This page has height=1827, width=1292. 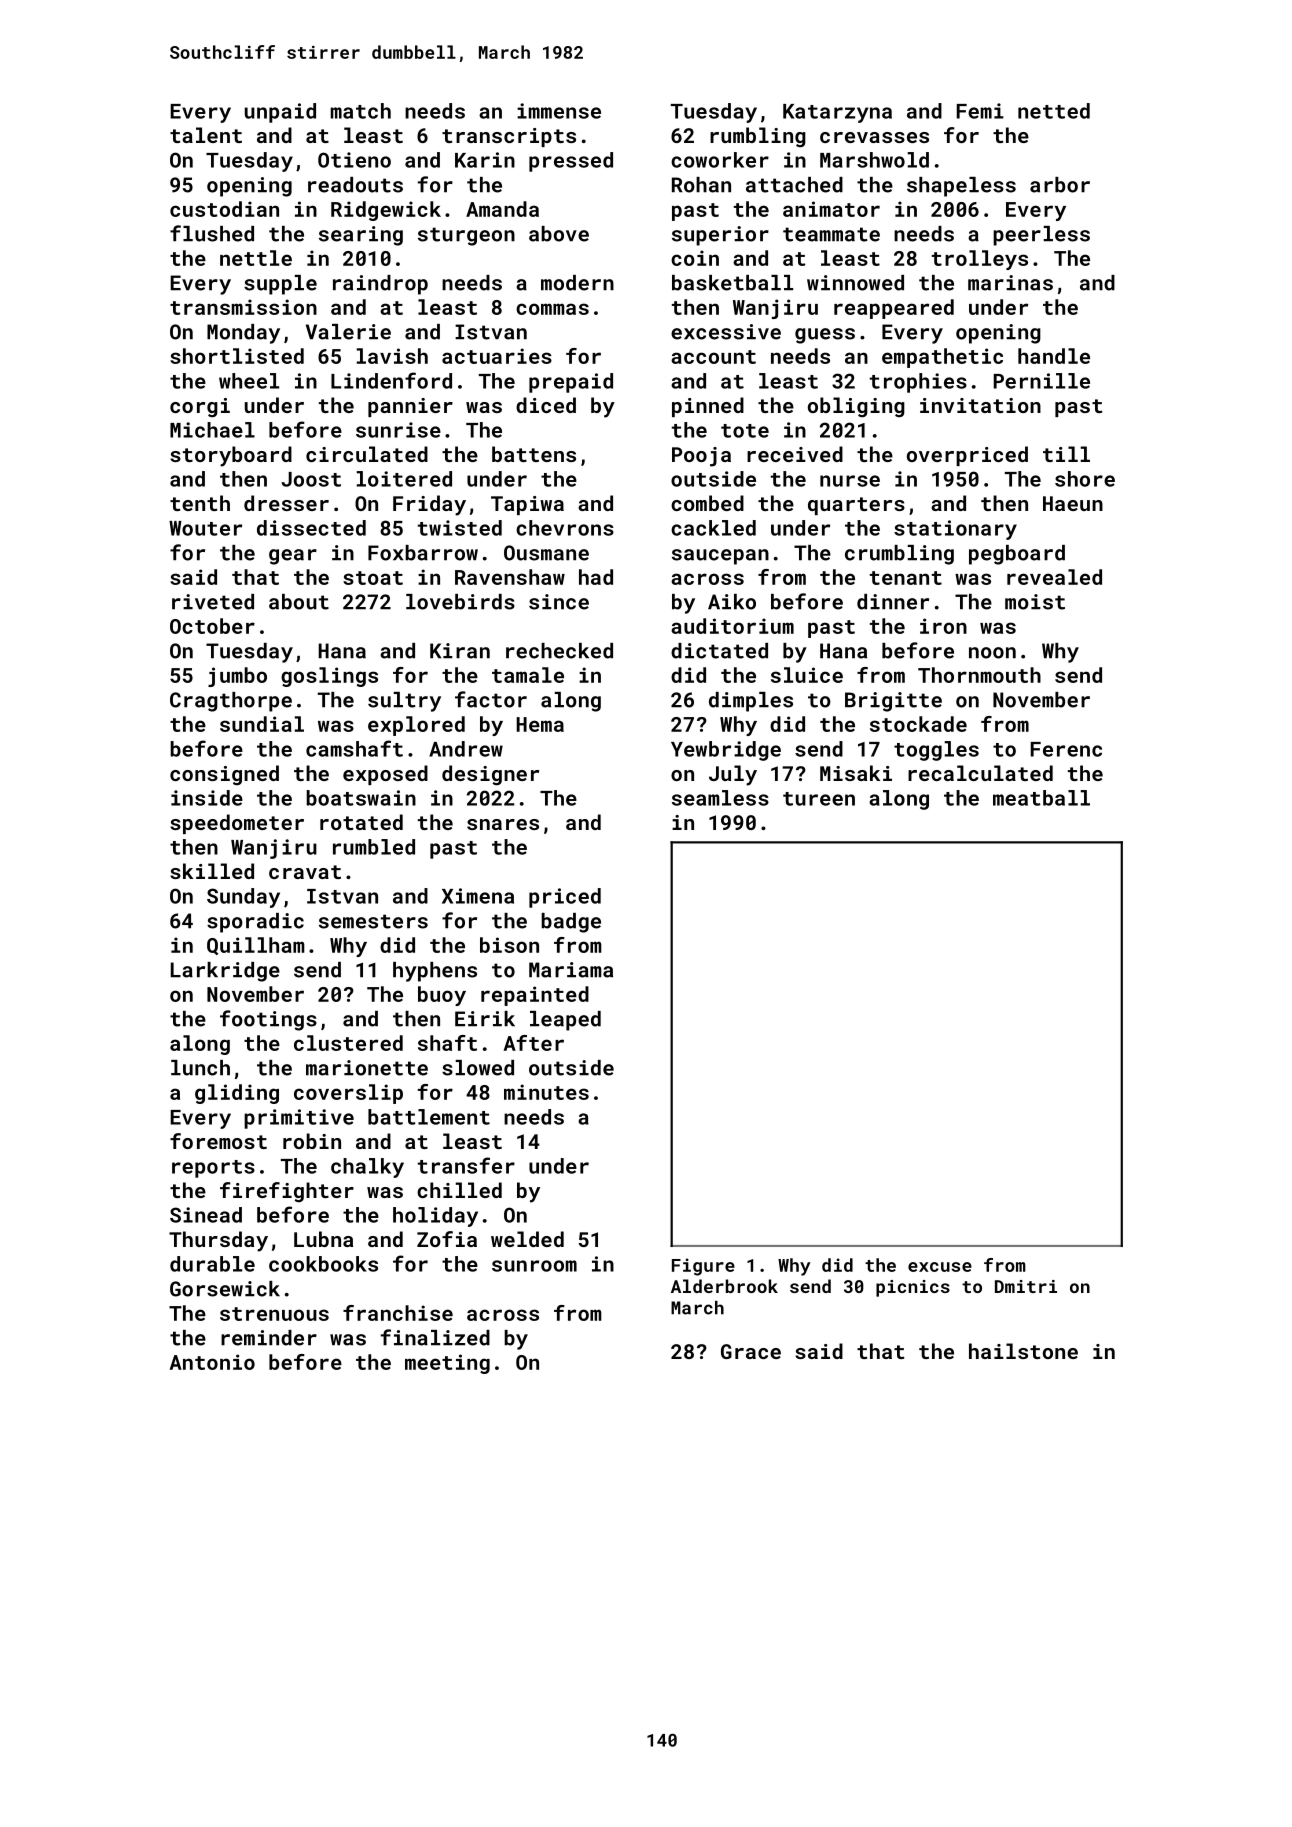 What do you see at coordinates (713, 357) in the page?
I see `account` at bounding box center [713, 357].
